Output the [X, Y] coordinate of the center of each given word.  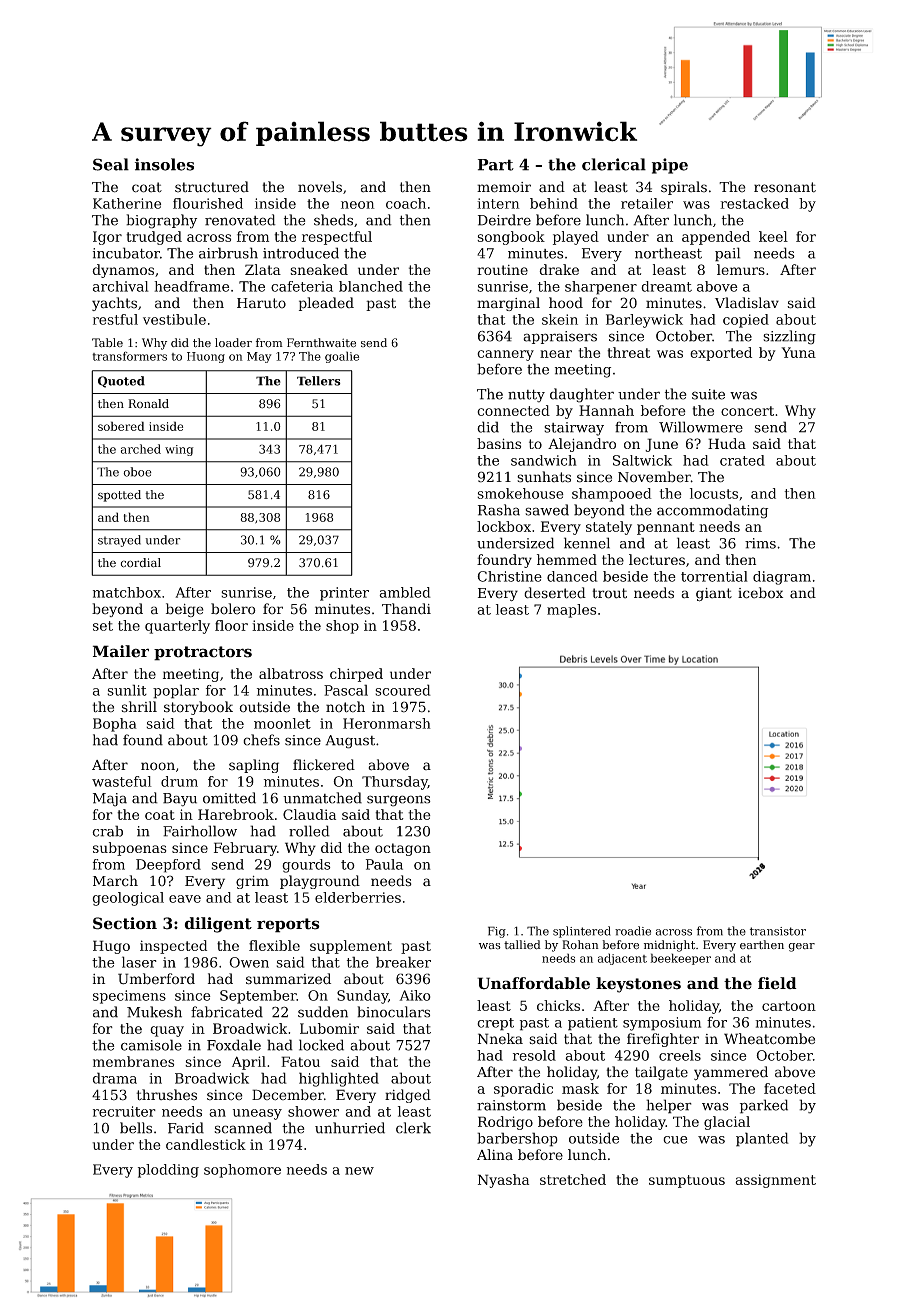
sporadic [523, 1090]
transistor [778, 931]
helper [669, 1106]
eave [185, 899]
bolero [233, 609]
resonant [785, 187]
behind [554, 203]
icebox [760, 593]
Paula [384, 864]
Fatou [300, 1061]
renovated [240, 220]
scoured [403, 690]
